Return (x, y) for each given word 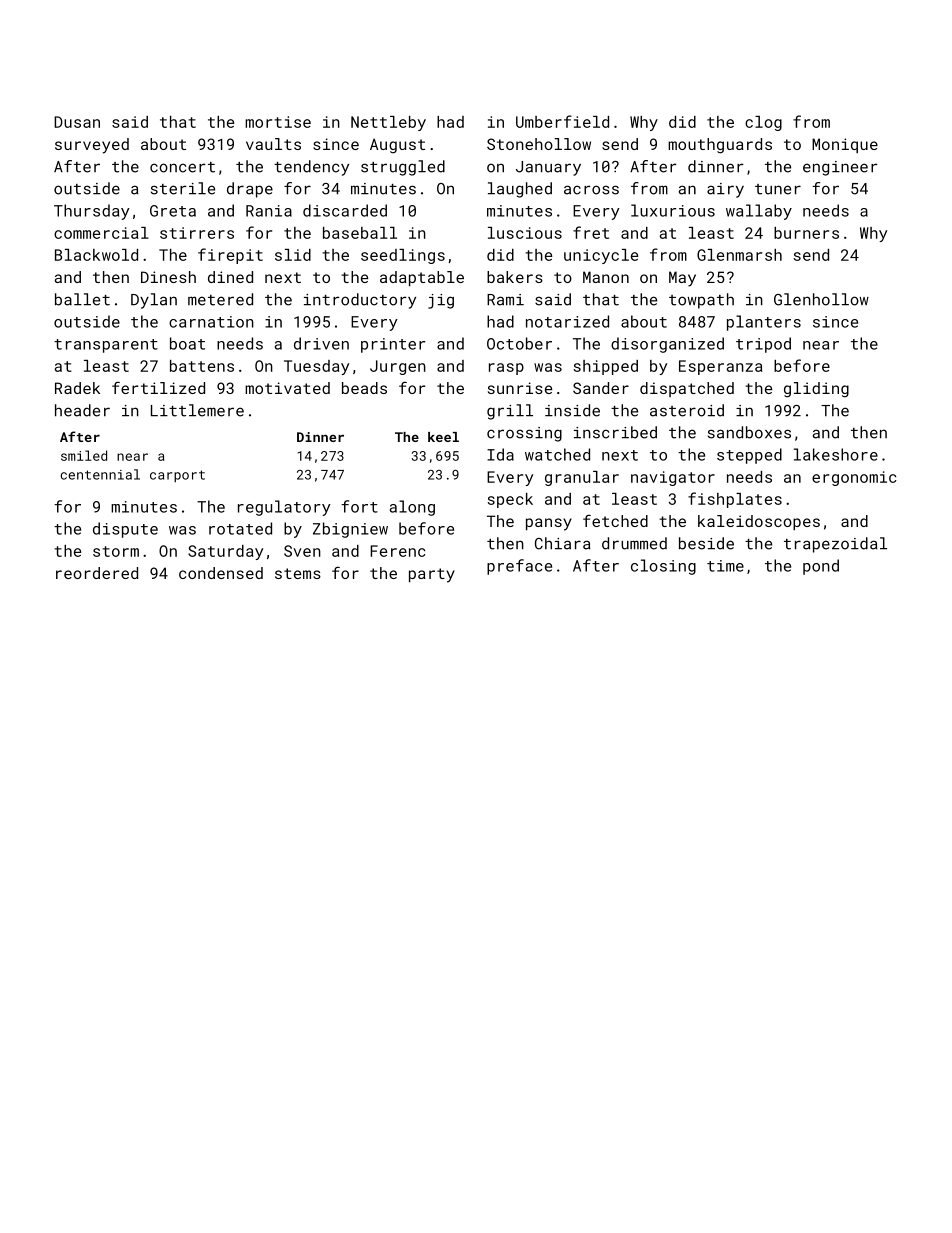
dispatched (687, 389)
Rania (269, 211)
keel (443, 437)
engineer (840, 168)
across (591, 190)
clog (763, 123)
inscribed (615, 432)
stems (298, 573)
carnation (211, 322)
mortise (278, 122)
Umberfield (562, 121)
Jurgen (398, 367)
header (82, 410)
